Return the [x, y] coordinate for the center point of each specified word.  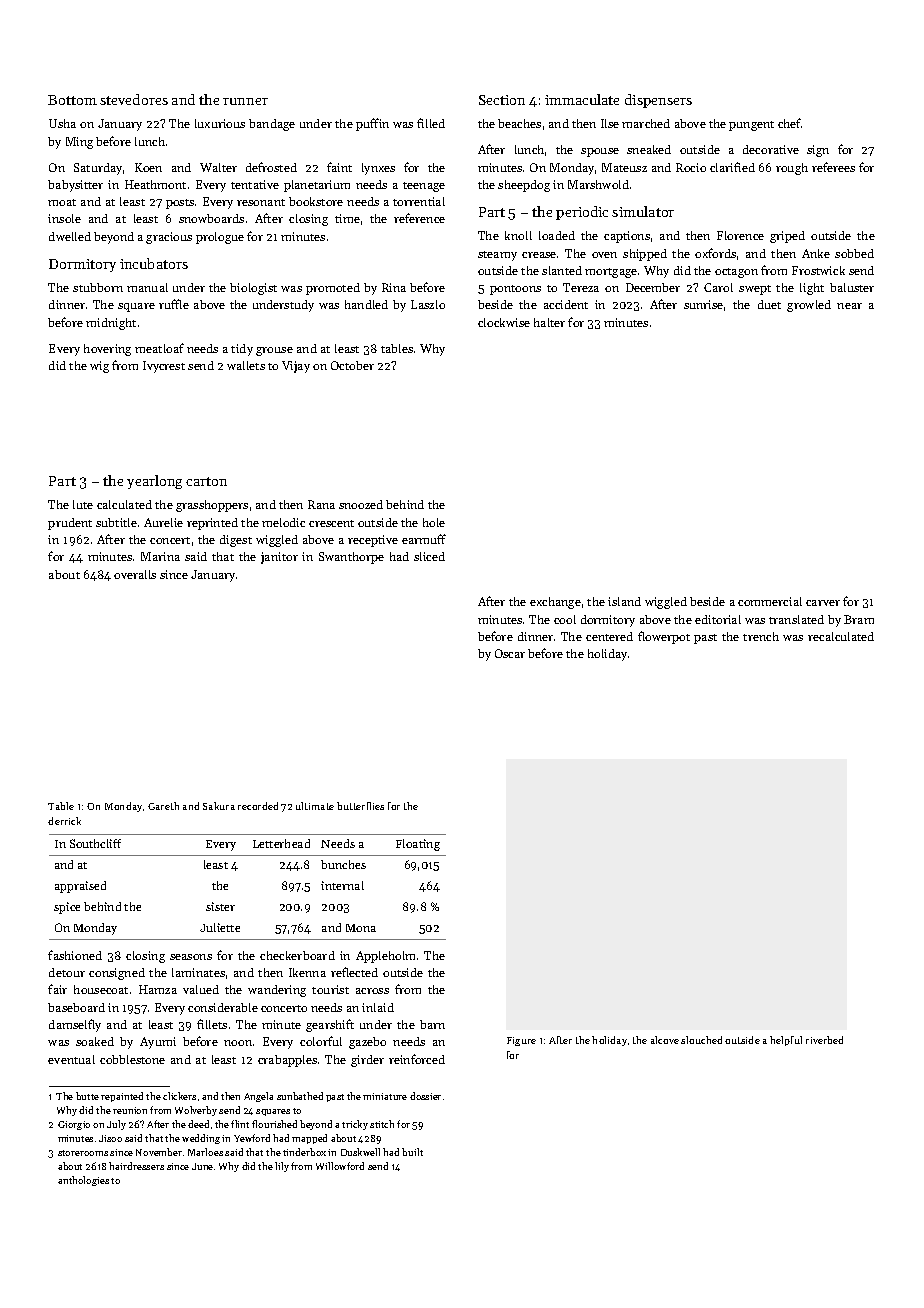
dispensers [658, 101]
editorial [718, 619]
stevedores [134, 99]
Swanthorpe [351, 558]
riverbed [824, 1040]
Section [502, 100]
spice [67, 908]
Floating [418, 845]
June [202, 1166]
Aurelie [163, 522]
